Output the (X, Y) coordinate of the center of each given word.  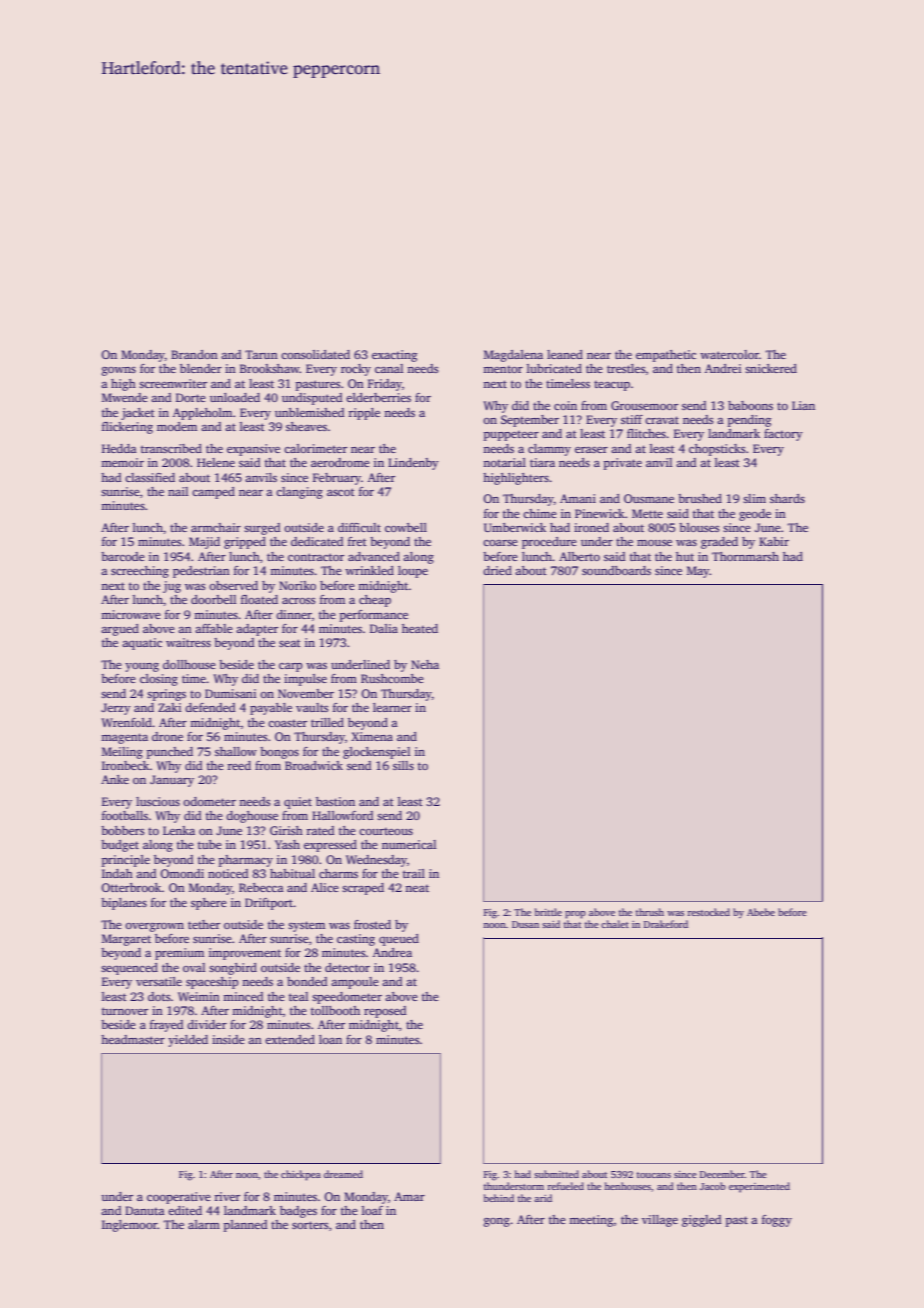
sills (403, 765)
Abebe (761, 912)
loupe (413, 572)
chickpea (301, 1175)
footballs (125, 815)
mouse (654, 543)
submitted (556, 1174)
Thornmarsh (745, 556)
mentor (503, 369)
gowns (118, 371)
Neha (425, 664)
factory (783, 435)
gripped (245, 543)
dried (497, 570)
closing (159, 680)
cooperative (179, 1198)
